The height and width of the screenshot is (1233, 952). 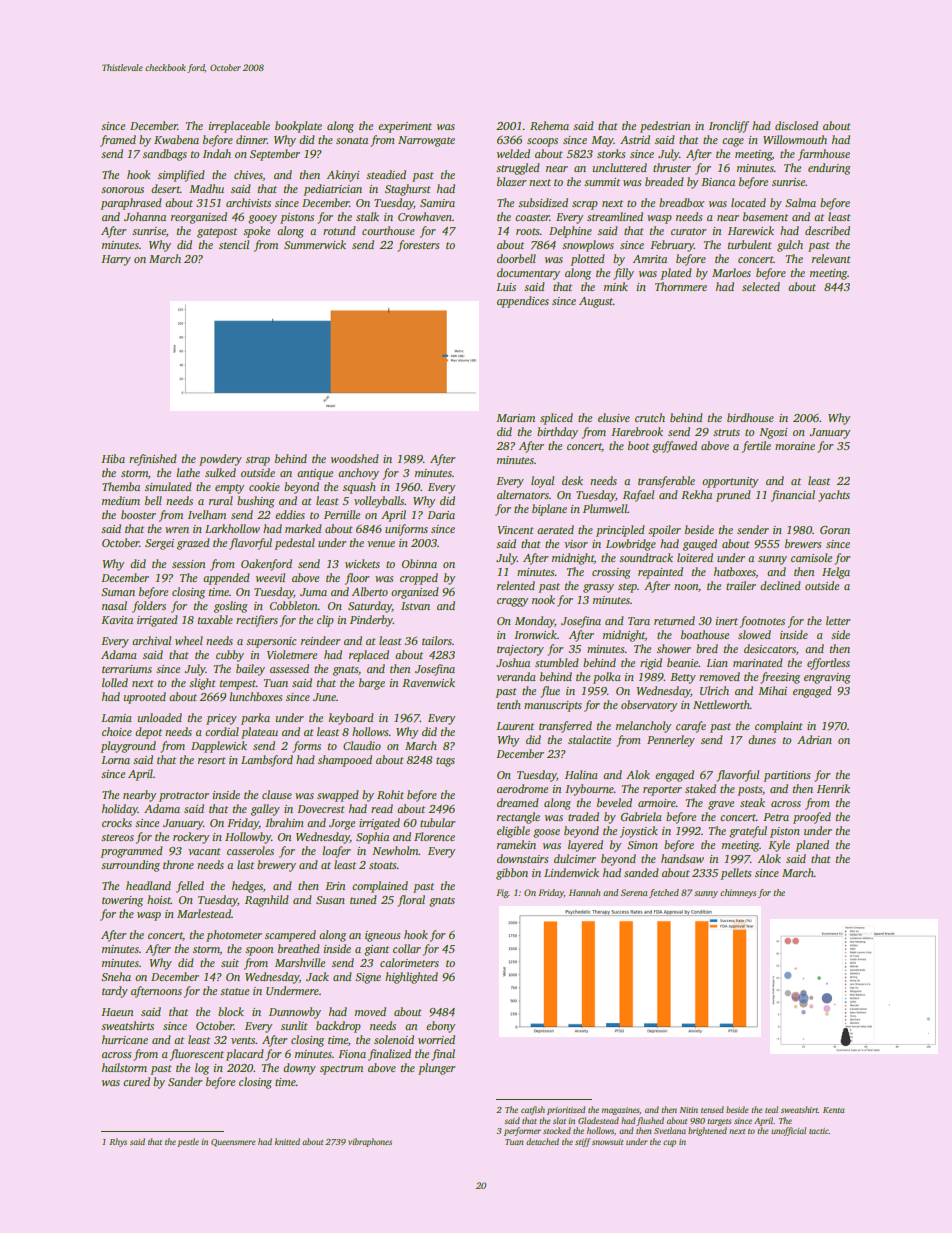 What do you see at coordinates (405, 127) in the screenshot?
I see `experiment` at bounding box center [405, 127].
